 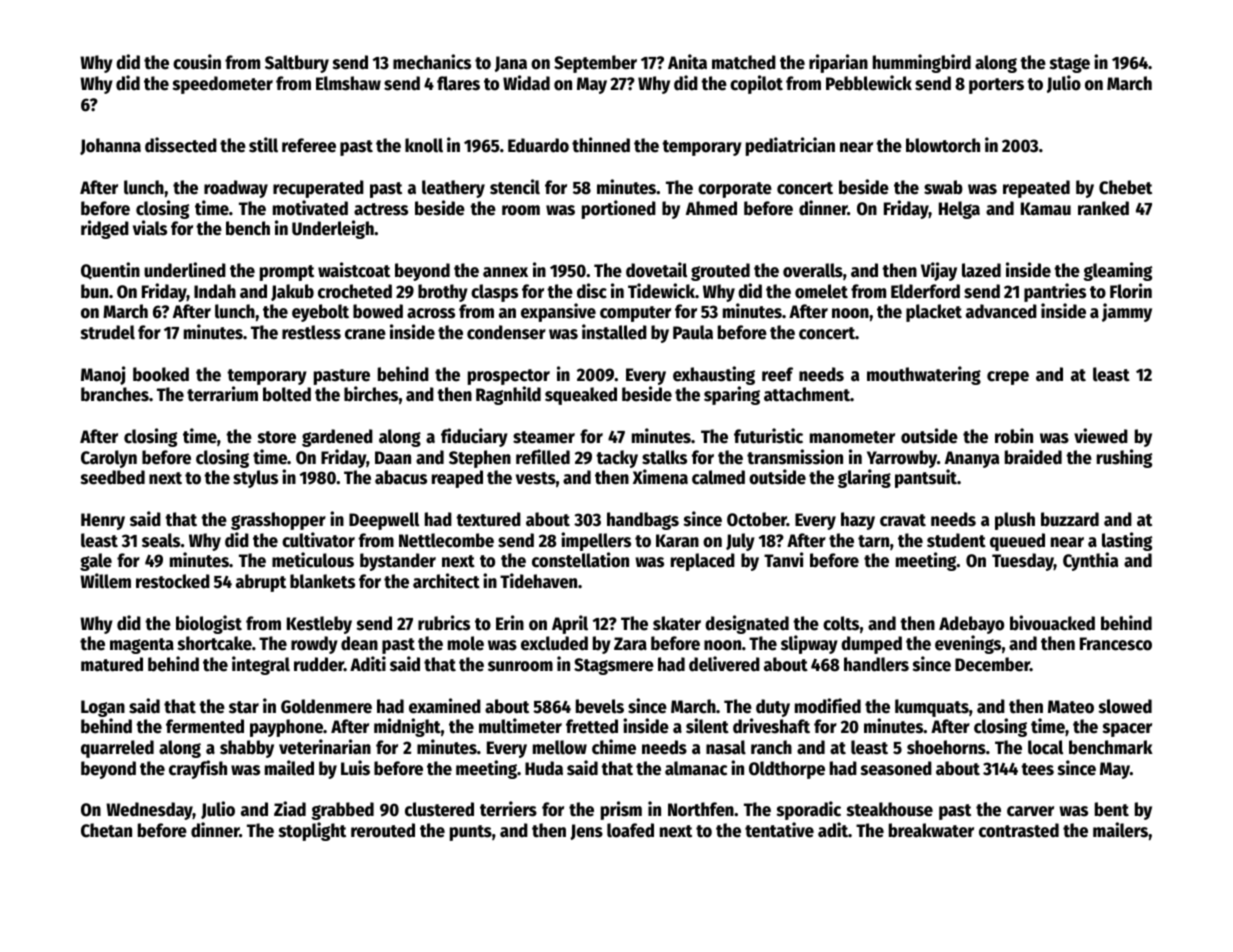 I want to click on bivouacked, so click(x=1052, y=623).
